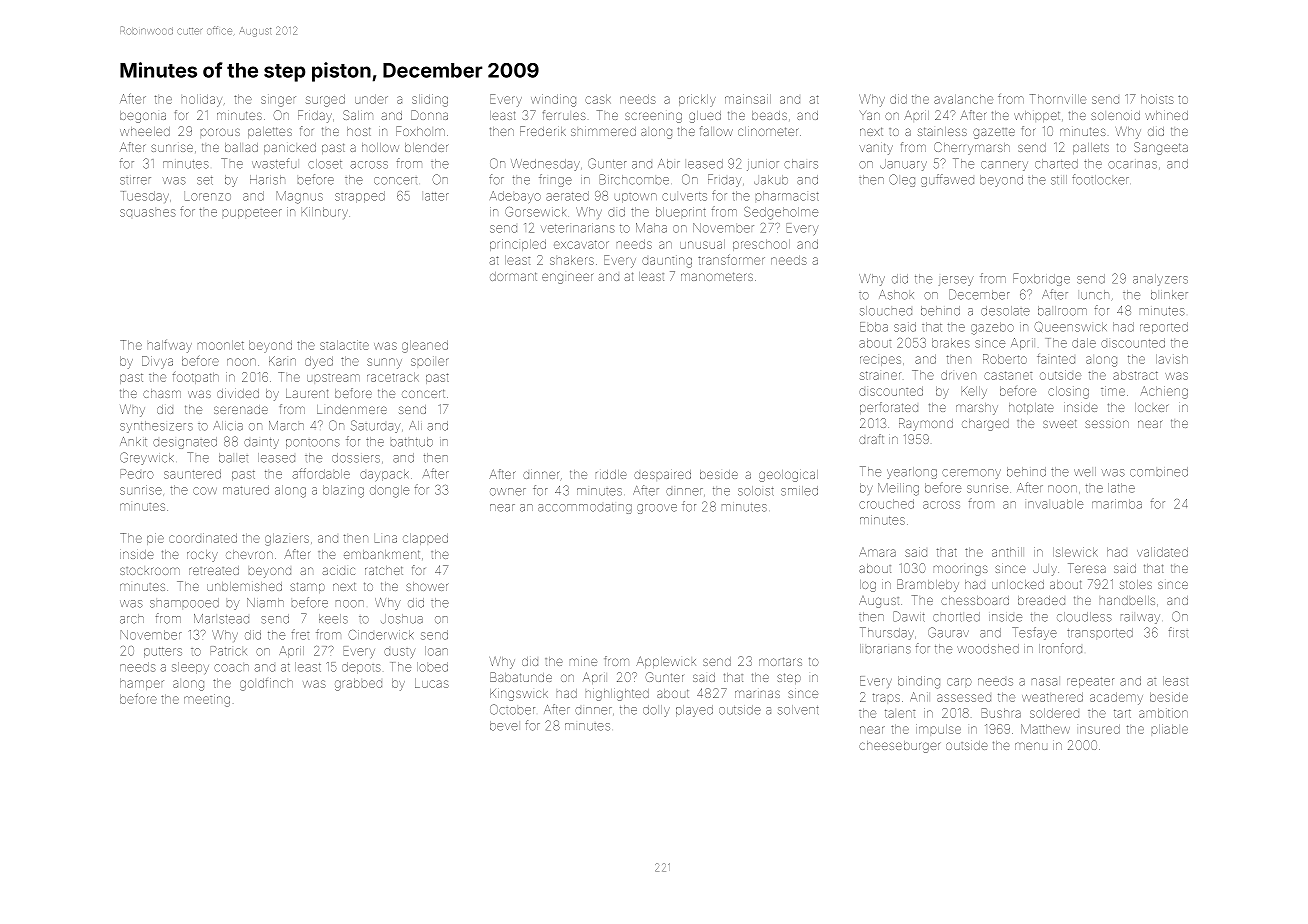  Describe the element at coordinates (567, 278) in the screenshot. I see `engineer` at that location.
